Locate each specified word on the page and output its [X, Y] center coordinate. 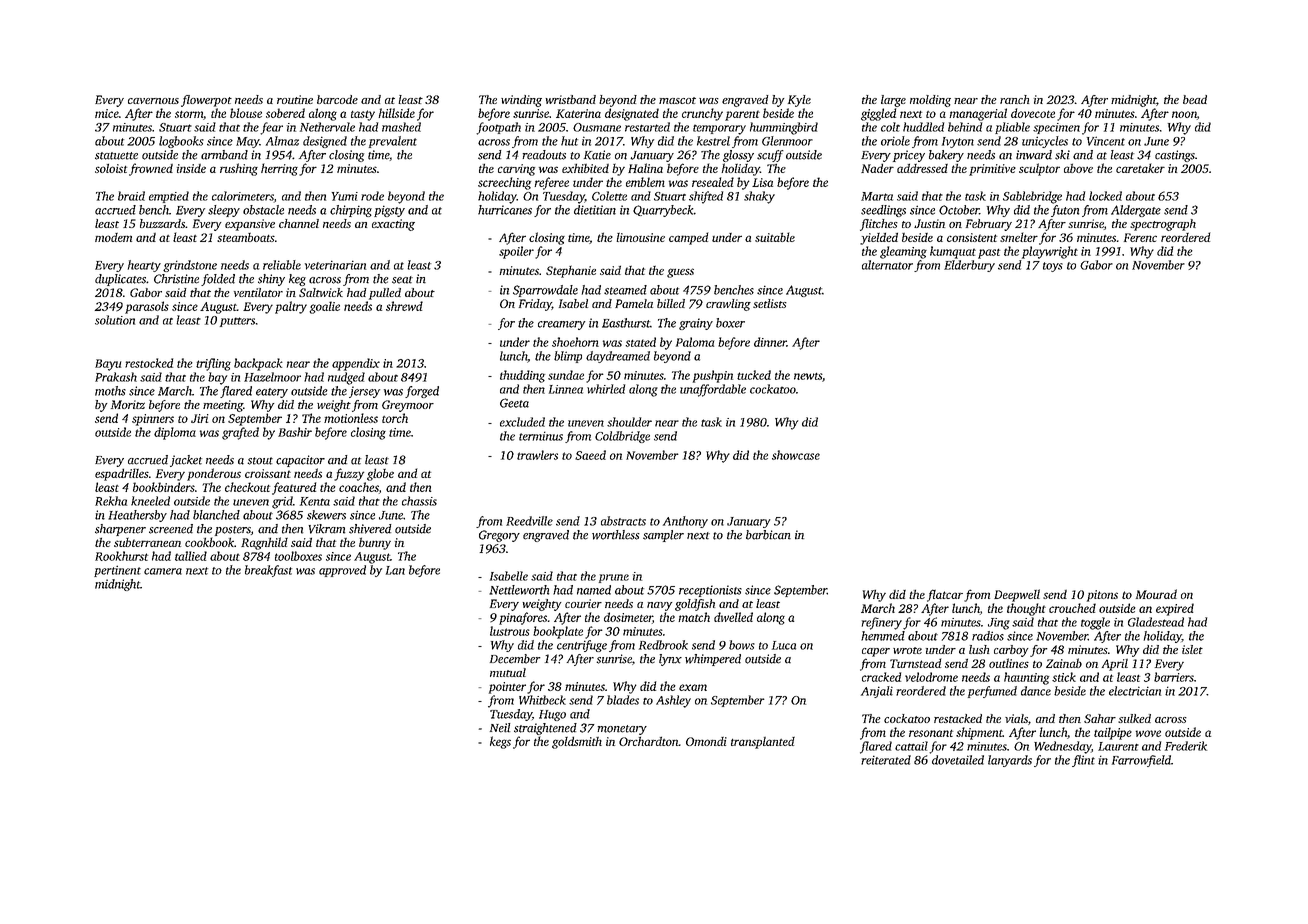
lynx [670, 660]
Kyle [799, 101]
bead [1195, 99]
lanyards [1010, 761]
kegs [500, 742]
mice [107, 113]
